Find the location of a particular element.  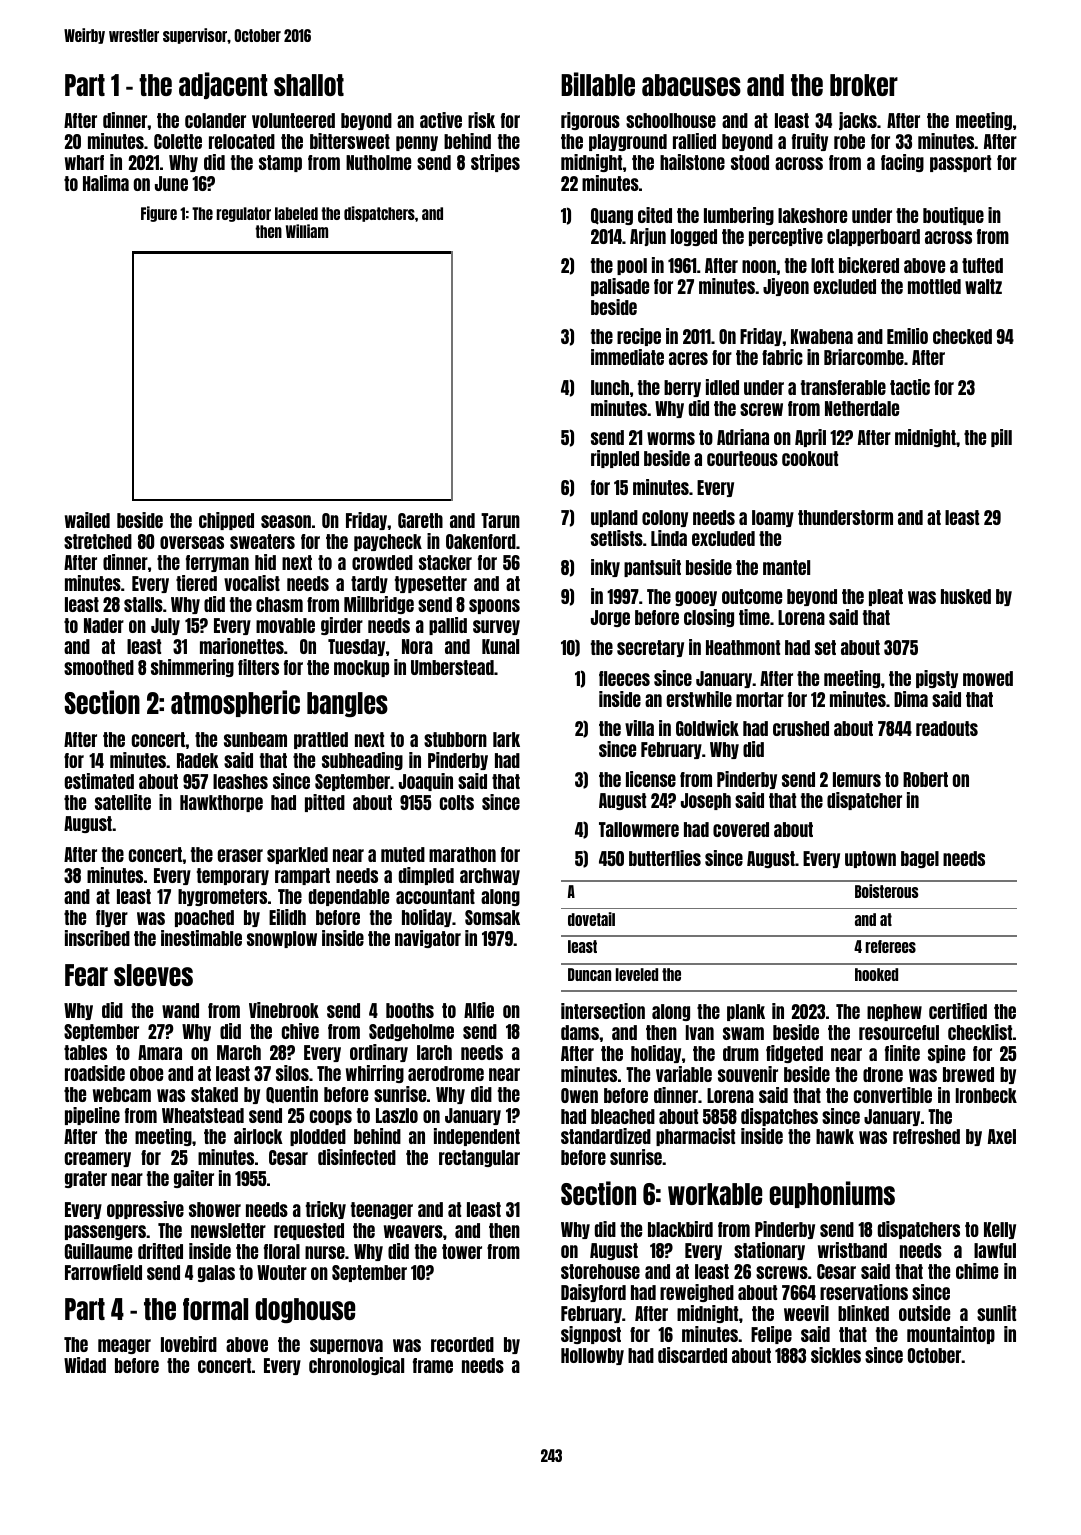

Quang is located at coordinates (612, 216).
